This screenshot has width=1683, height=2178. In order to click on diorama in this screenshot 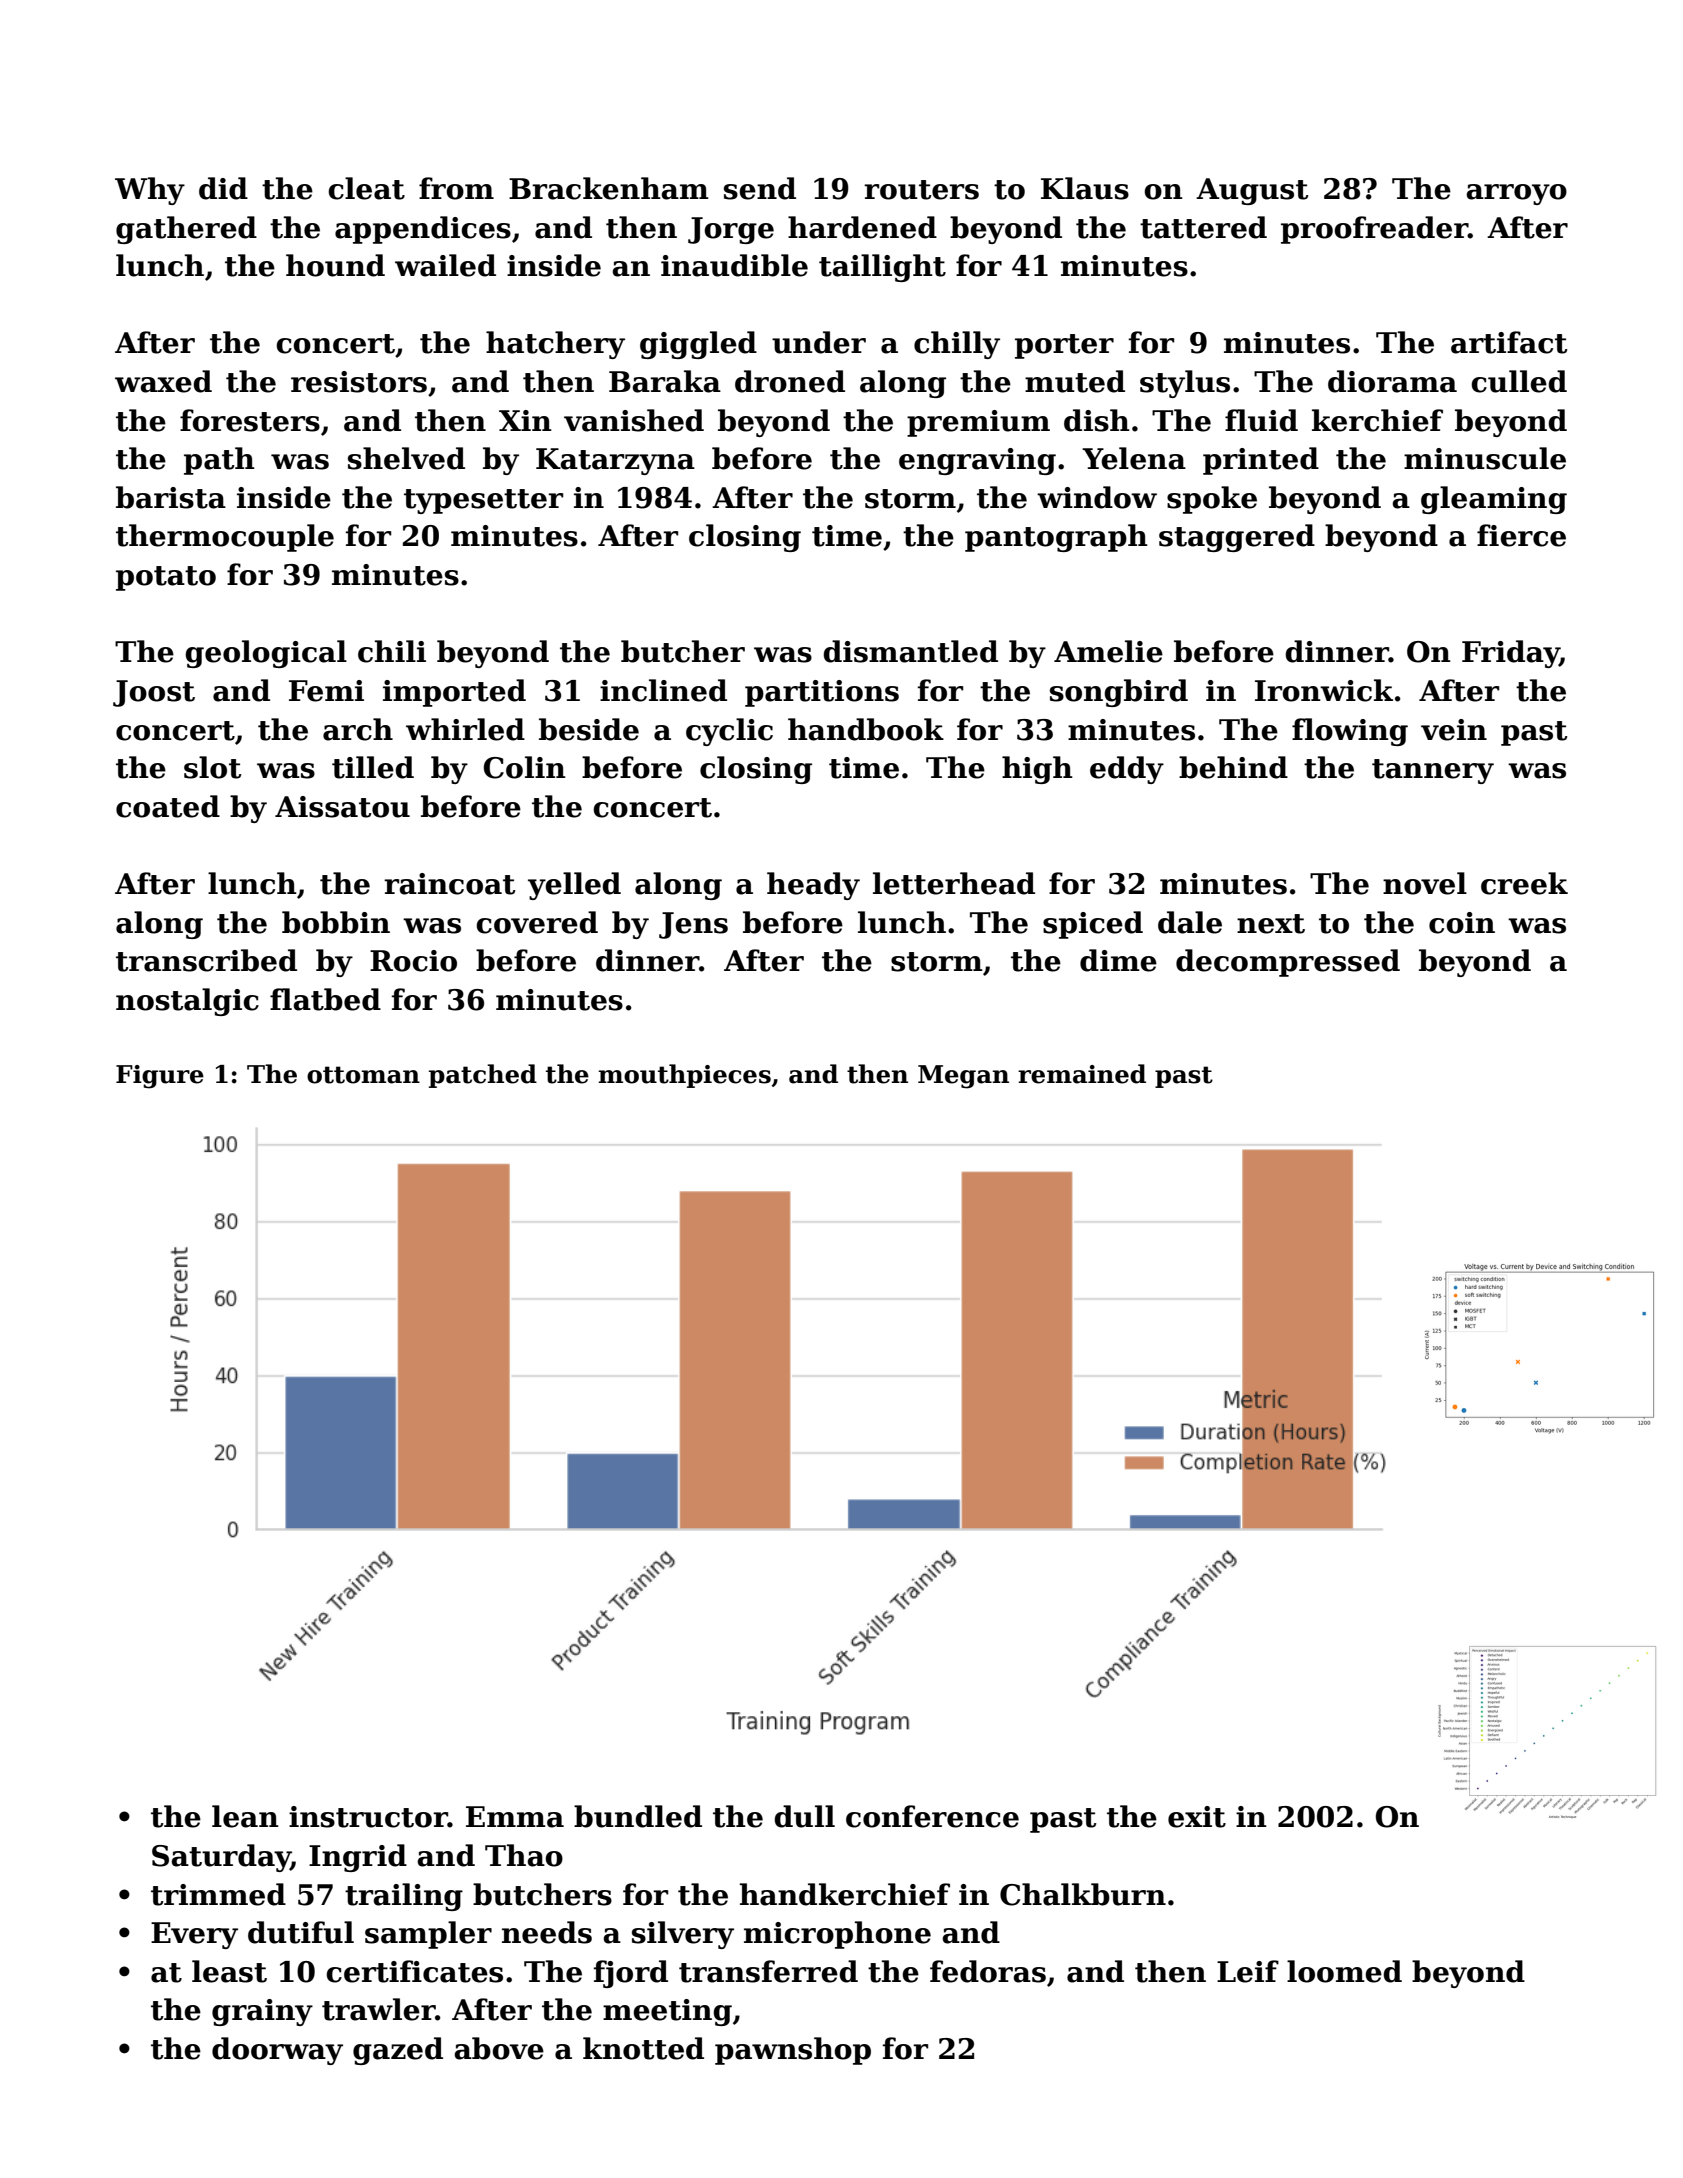, I will do `click(1392, 381)`.
